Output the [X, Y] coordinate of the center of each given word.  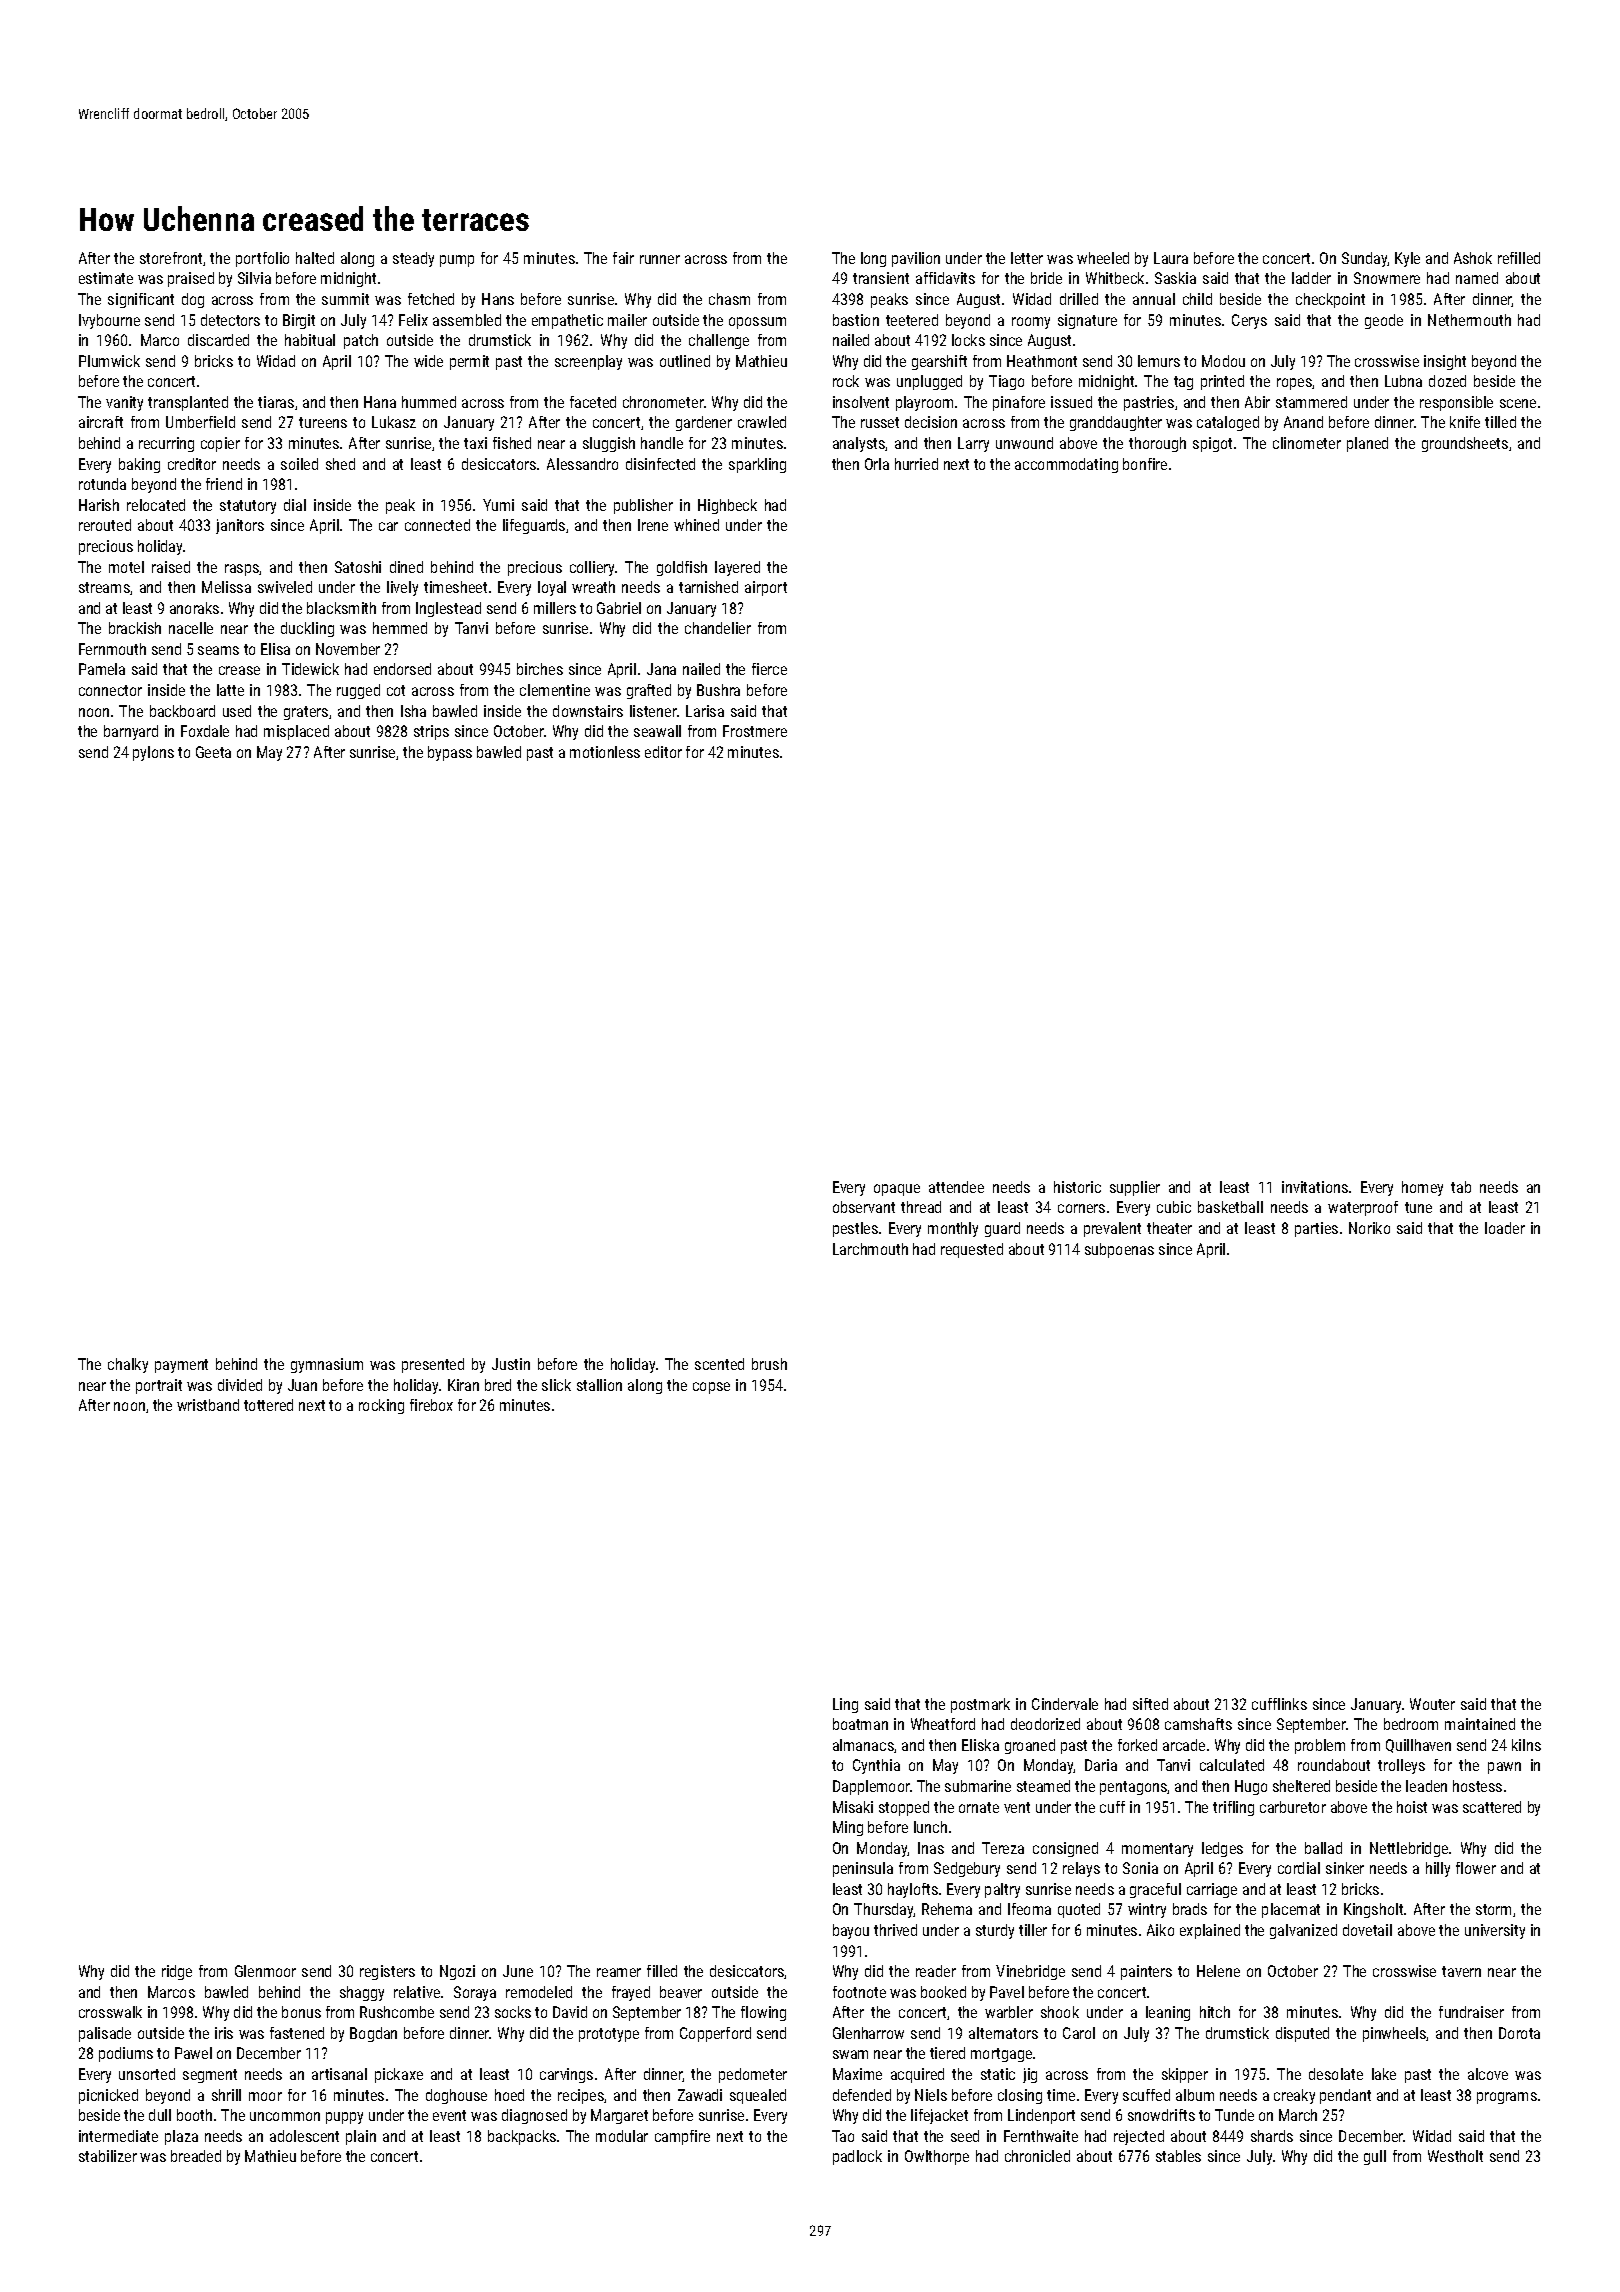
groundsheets [1465, 444]
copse [711, 1388]
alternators [1003, 2033]
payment [181, 1366]
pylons [153, 753]
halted [315, 258]
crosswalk [110, 2012]
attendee [956, 1187]
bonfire [1145, 464]
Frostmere [755, 731]
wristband [208, 1405]
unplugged [929, 382]
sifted [1150, 1704]
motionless [605, 752]
